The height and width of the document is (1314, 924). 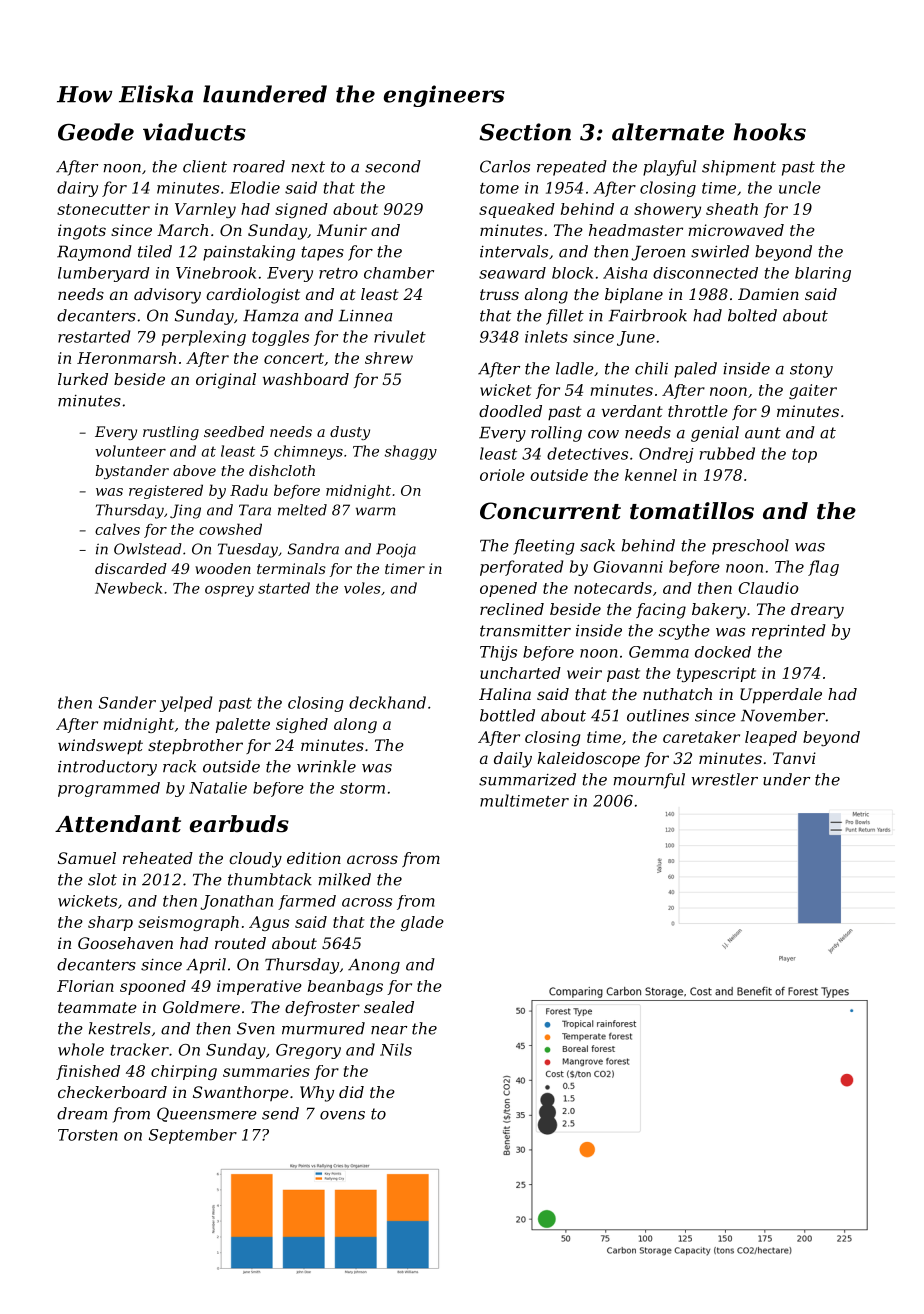 I want to click on notecards, so click(x=613, y=588).
